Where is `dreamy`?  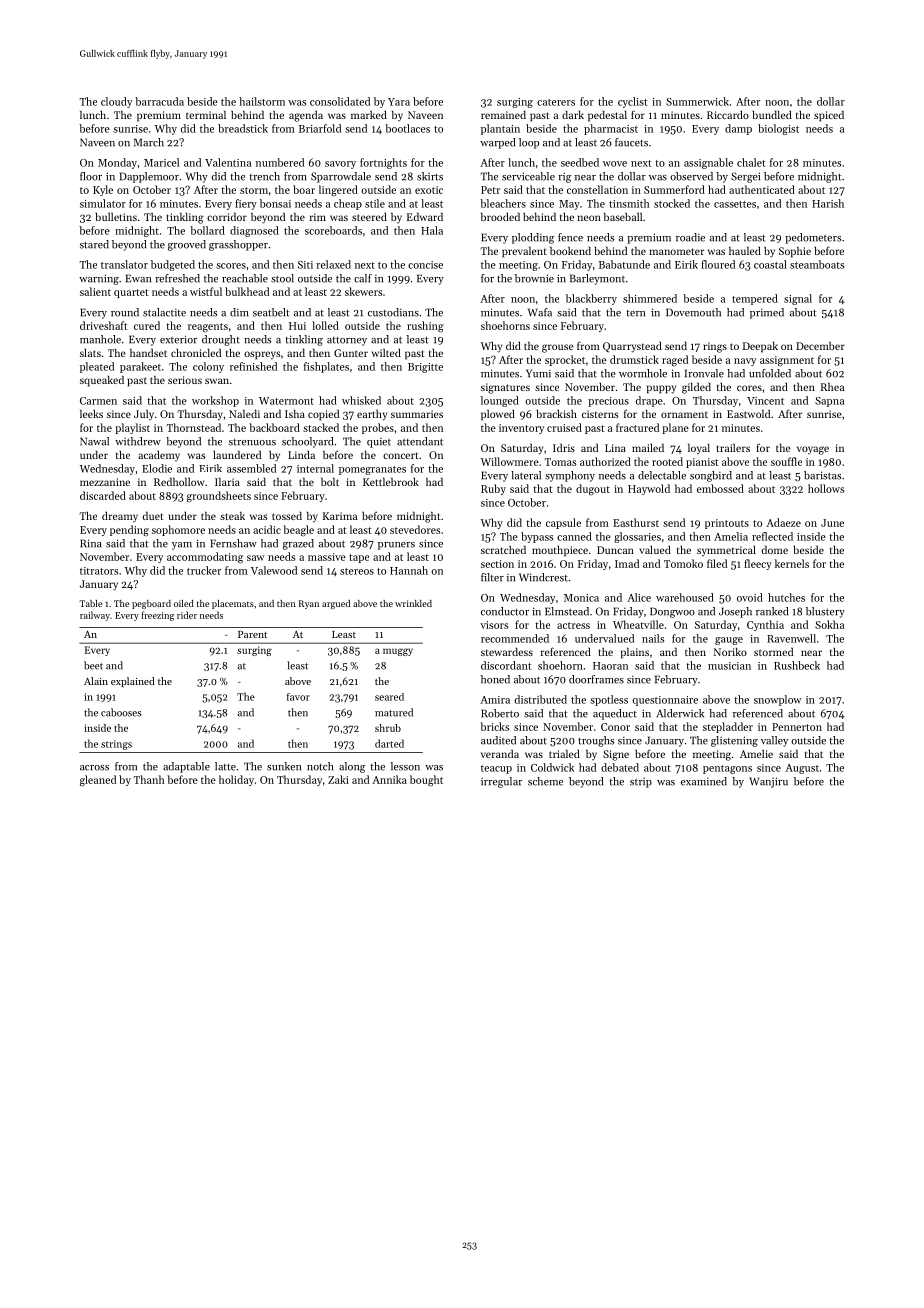 dreamy is located at coordinates (120, 516).
